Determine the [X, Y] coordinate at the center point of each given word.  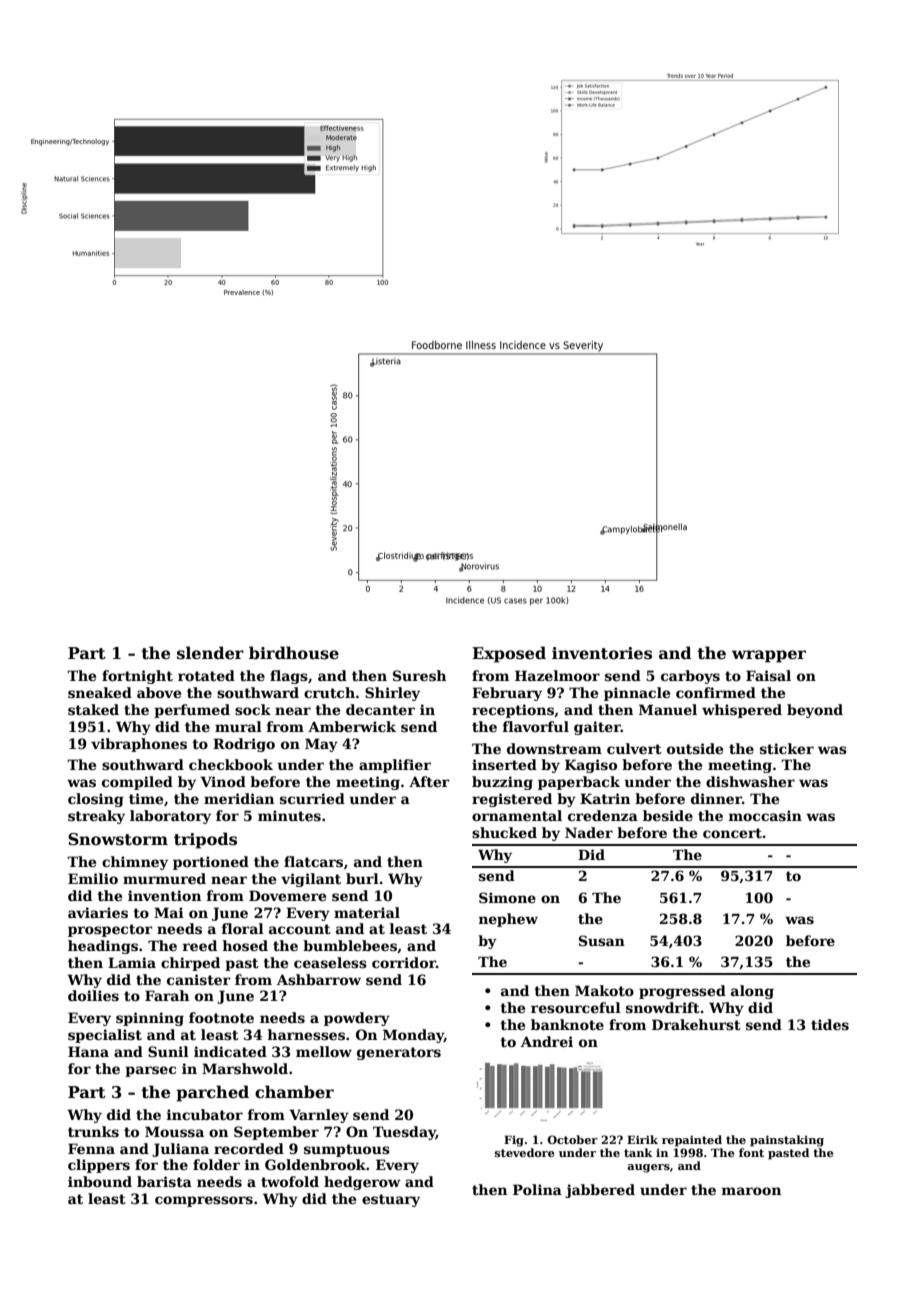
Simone [507, 897]
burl [362, 878]
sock [253, 709]
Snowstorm [118, 839]
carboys [690, 677]
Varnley [319, 1116]
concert [732, 833]
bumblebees [350, 945]
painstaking [787, 1141]
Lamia [132, 962]
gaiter [597, 728]
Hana [88, 1051]
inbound [100, 1181]
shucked [504, 832]
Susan [602, 940]
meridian [239, 798]
